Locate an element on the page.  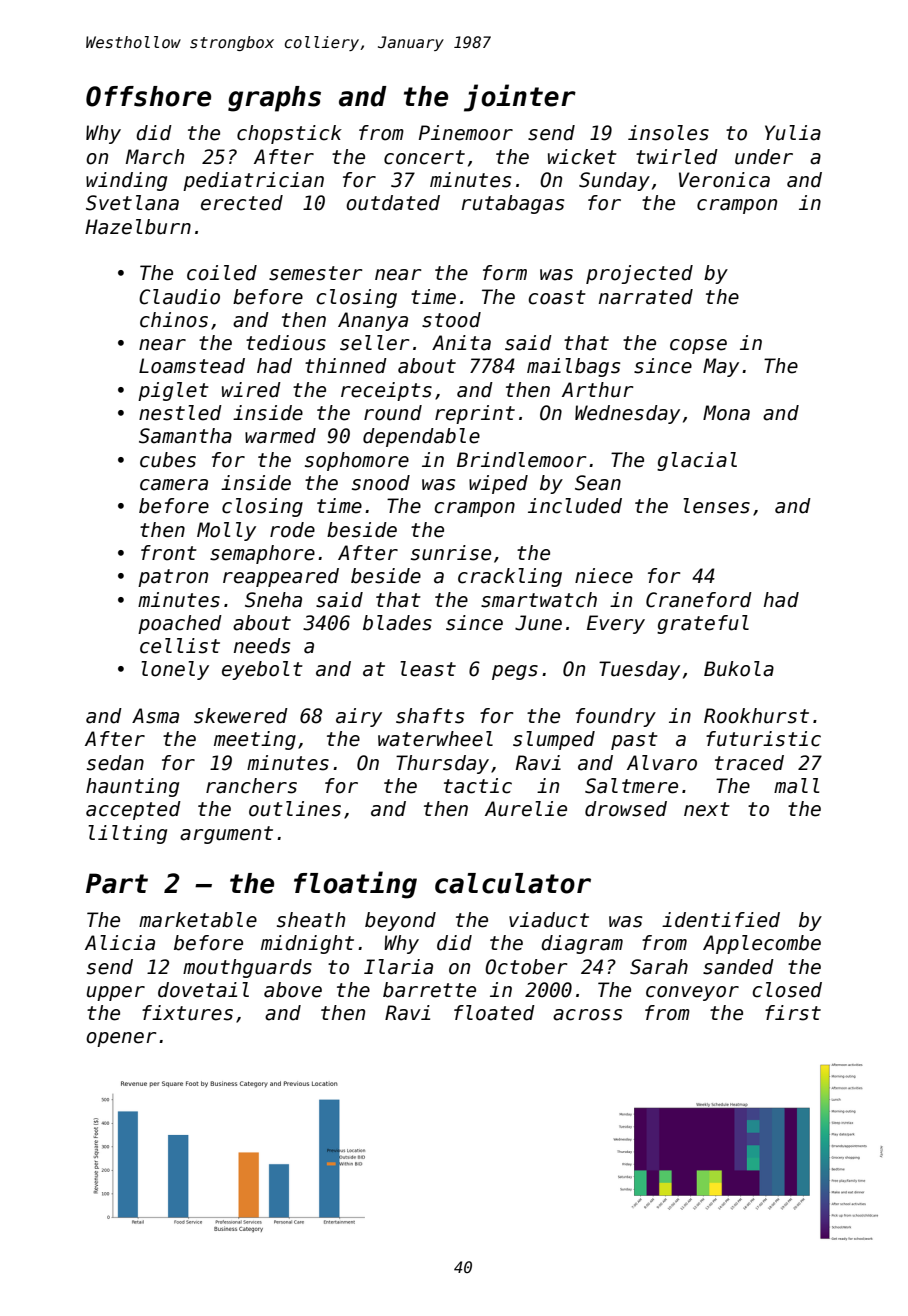
marketable is located at coordinates (198, 920).
